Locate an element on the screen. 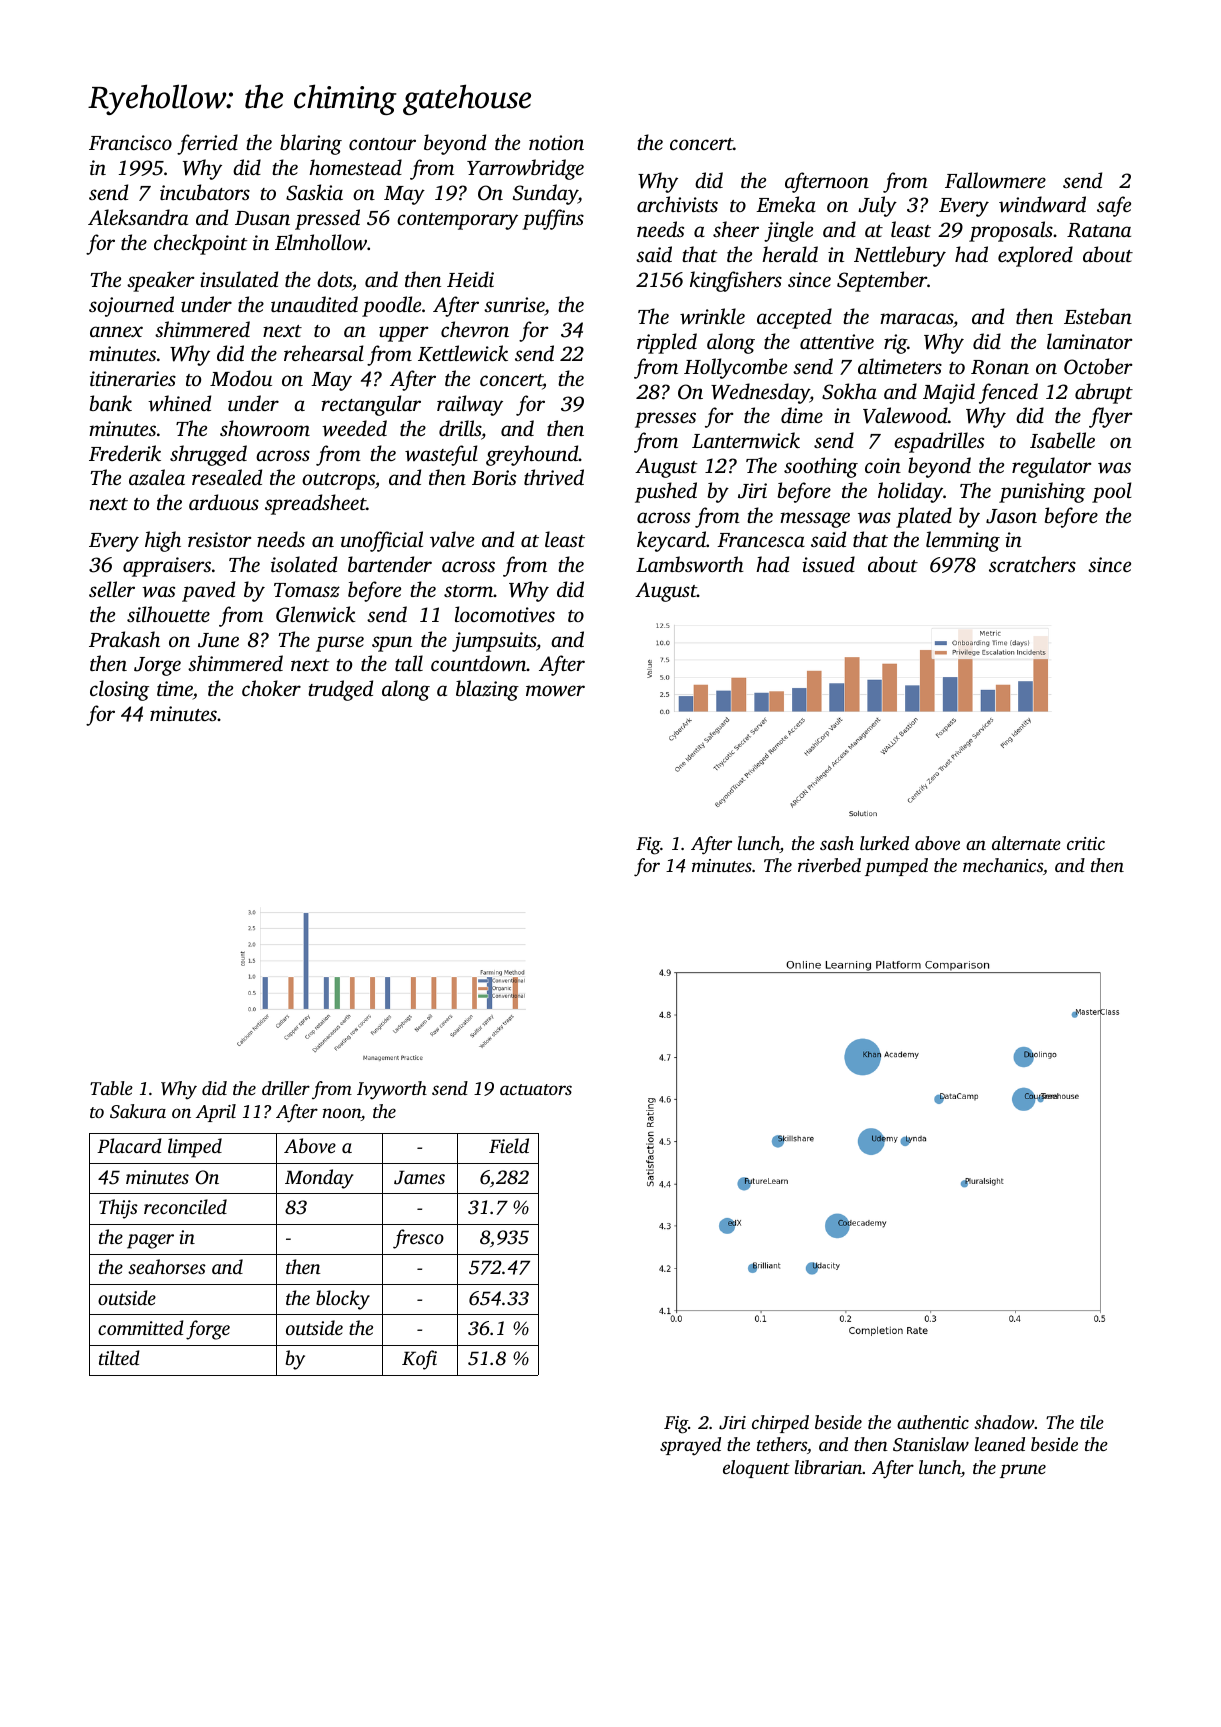  actuators is located at coordinates (536, 1089).
